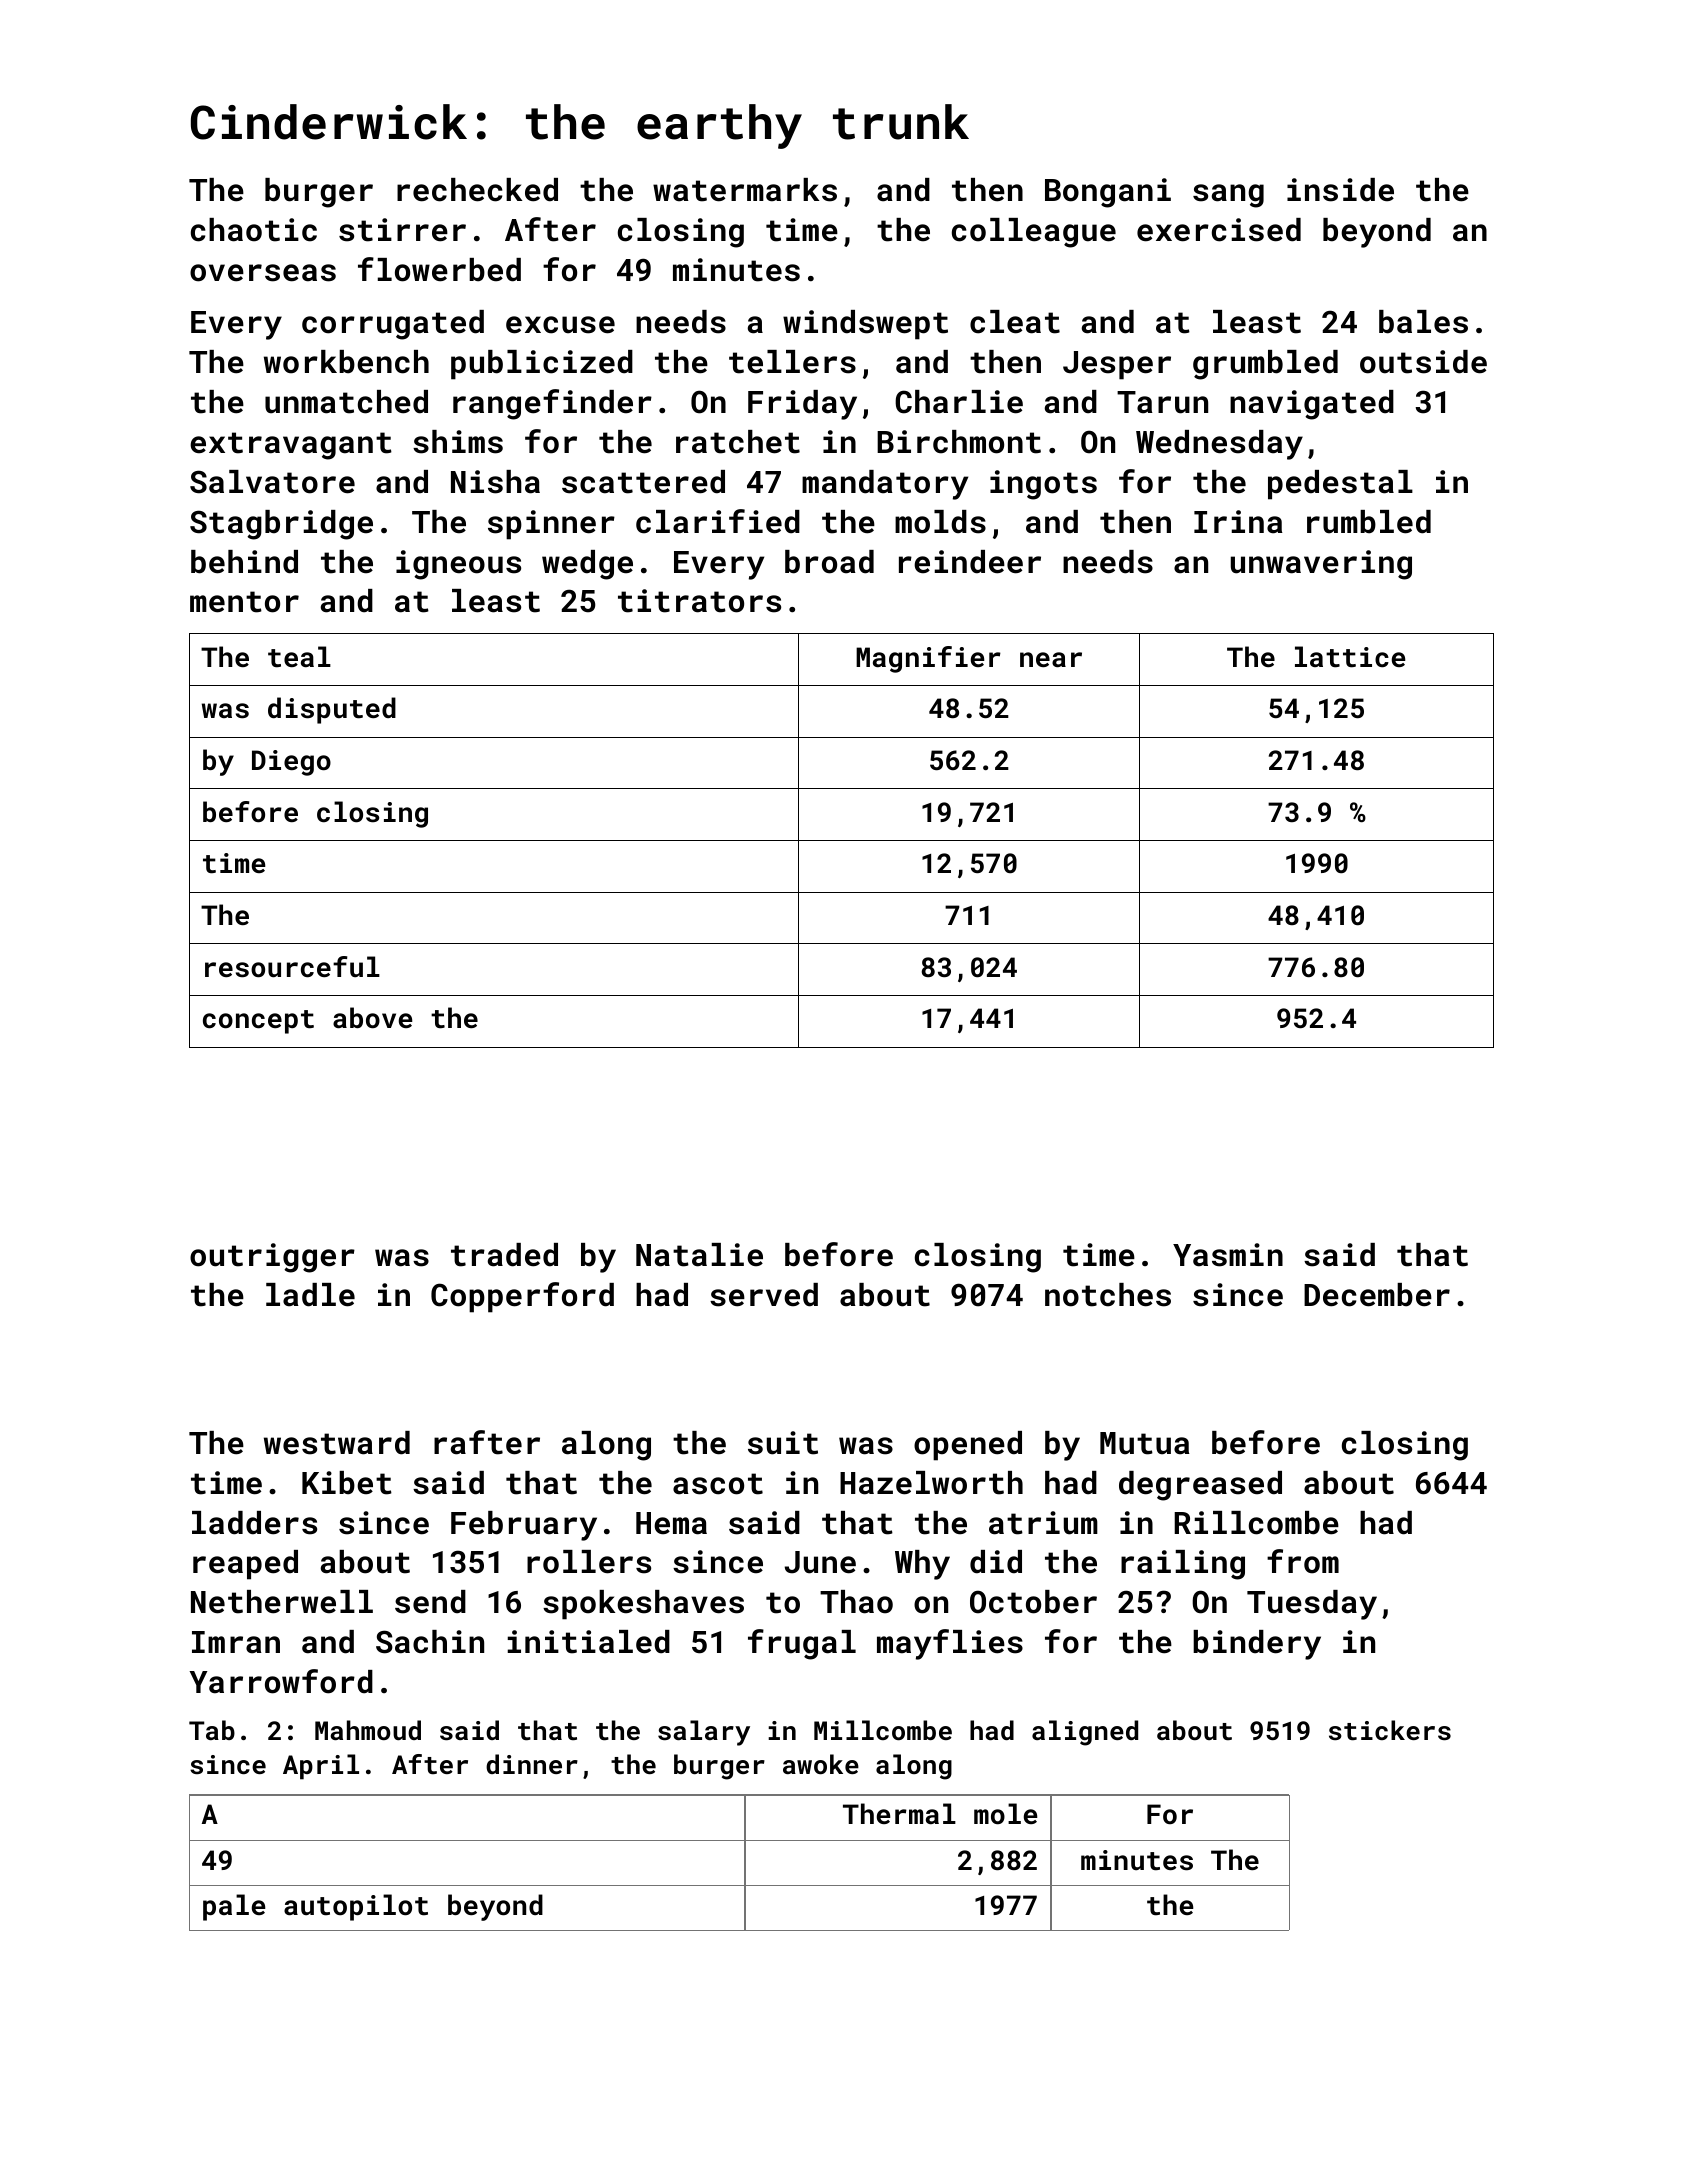 Image resolution: width=1683 pixels, height=2178 pixels. Describe the element at coordinates (439, 269) in the screenshot. I see `flowerbed` at that location.
